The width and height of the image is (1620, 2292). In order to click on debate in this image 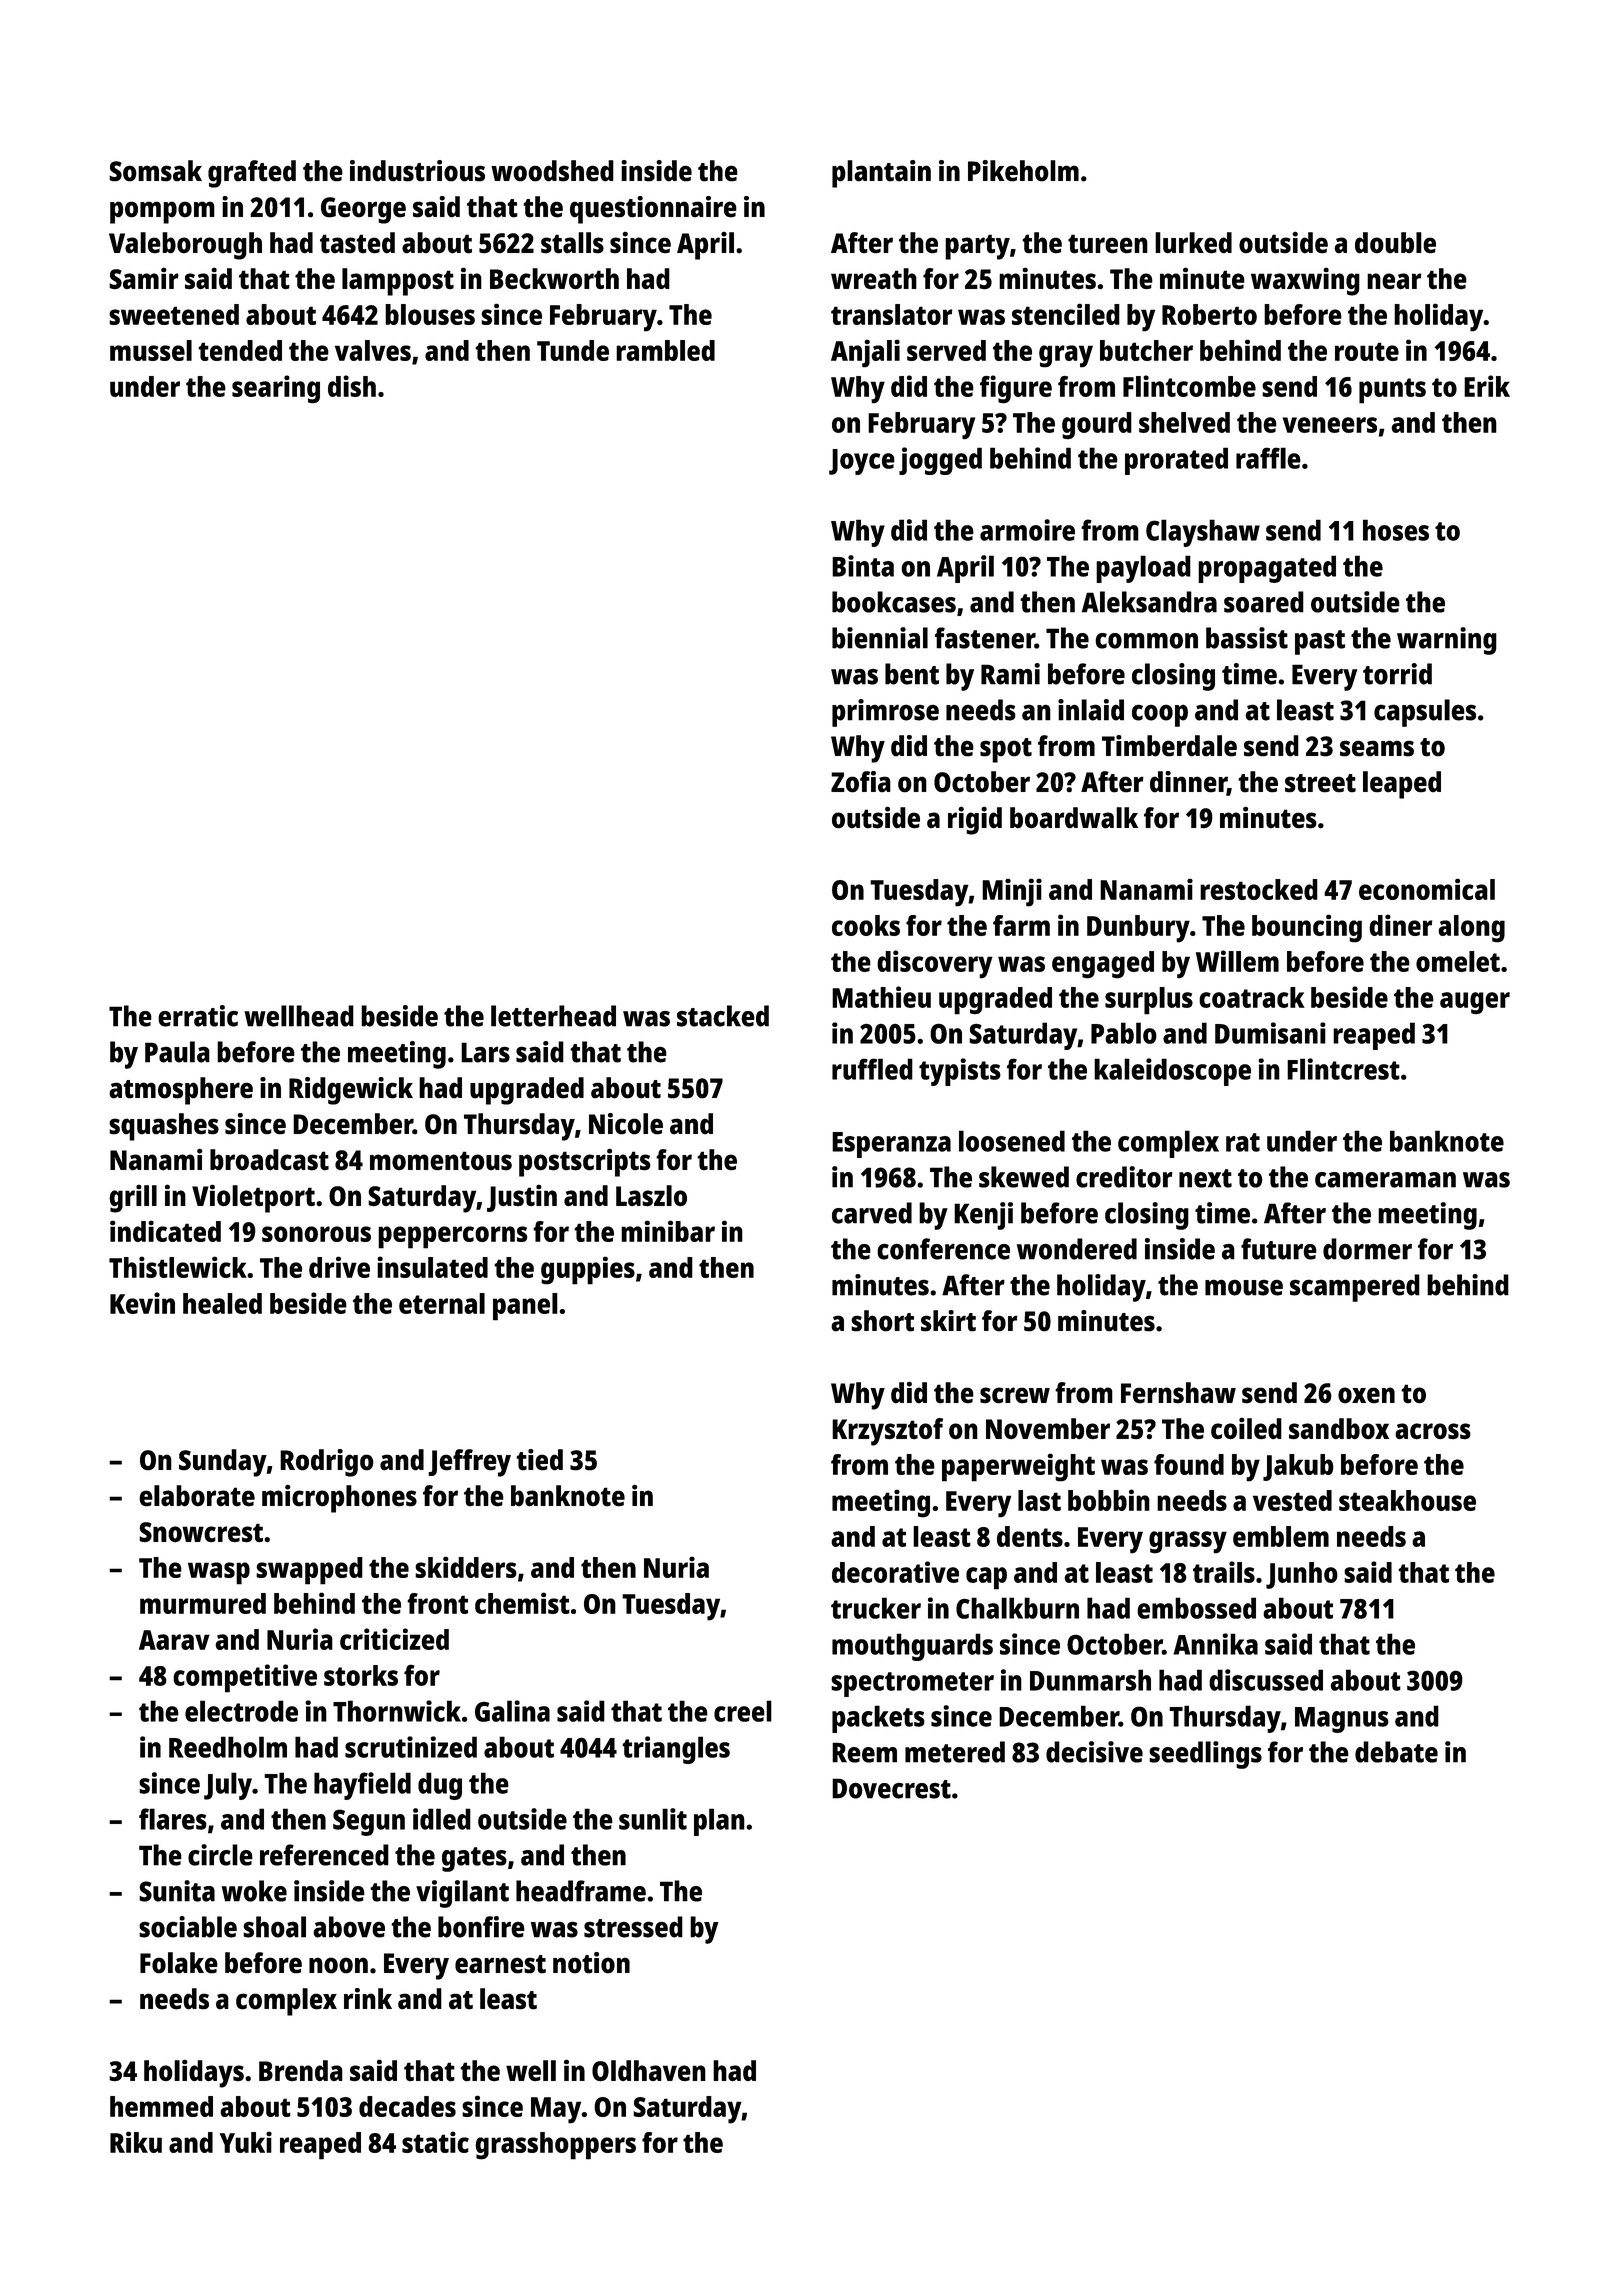, I will do `click(1396, 1752)`.
